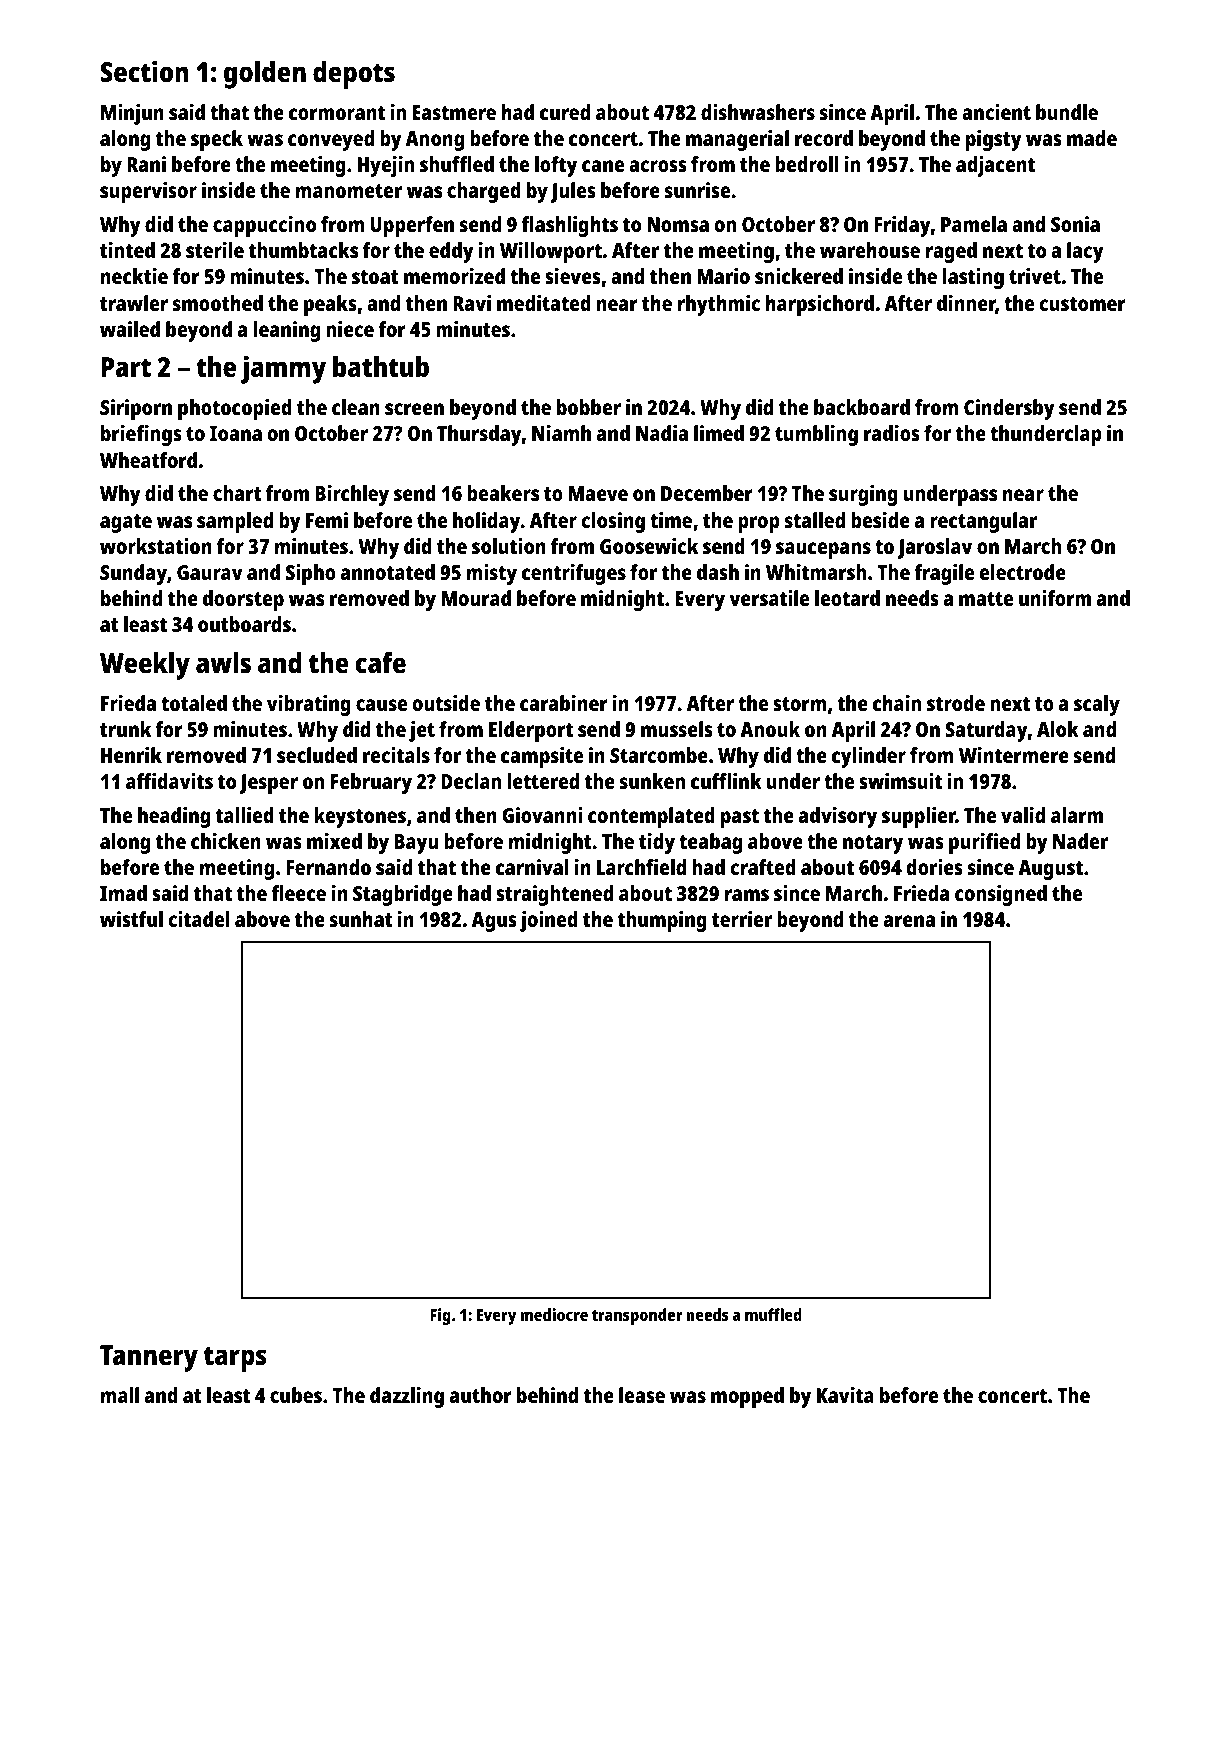 The image size is (1232, 1743). I want to click on agate, so click(126, 523).
